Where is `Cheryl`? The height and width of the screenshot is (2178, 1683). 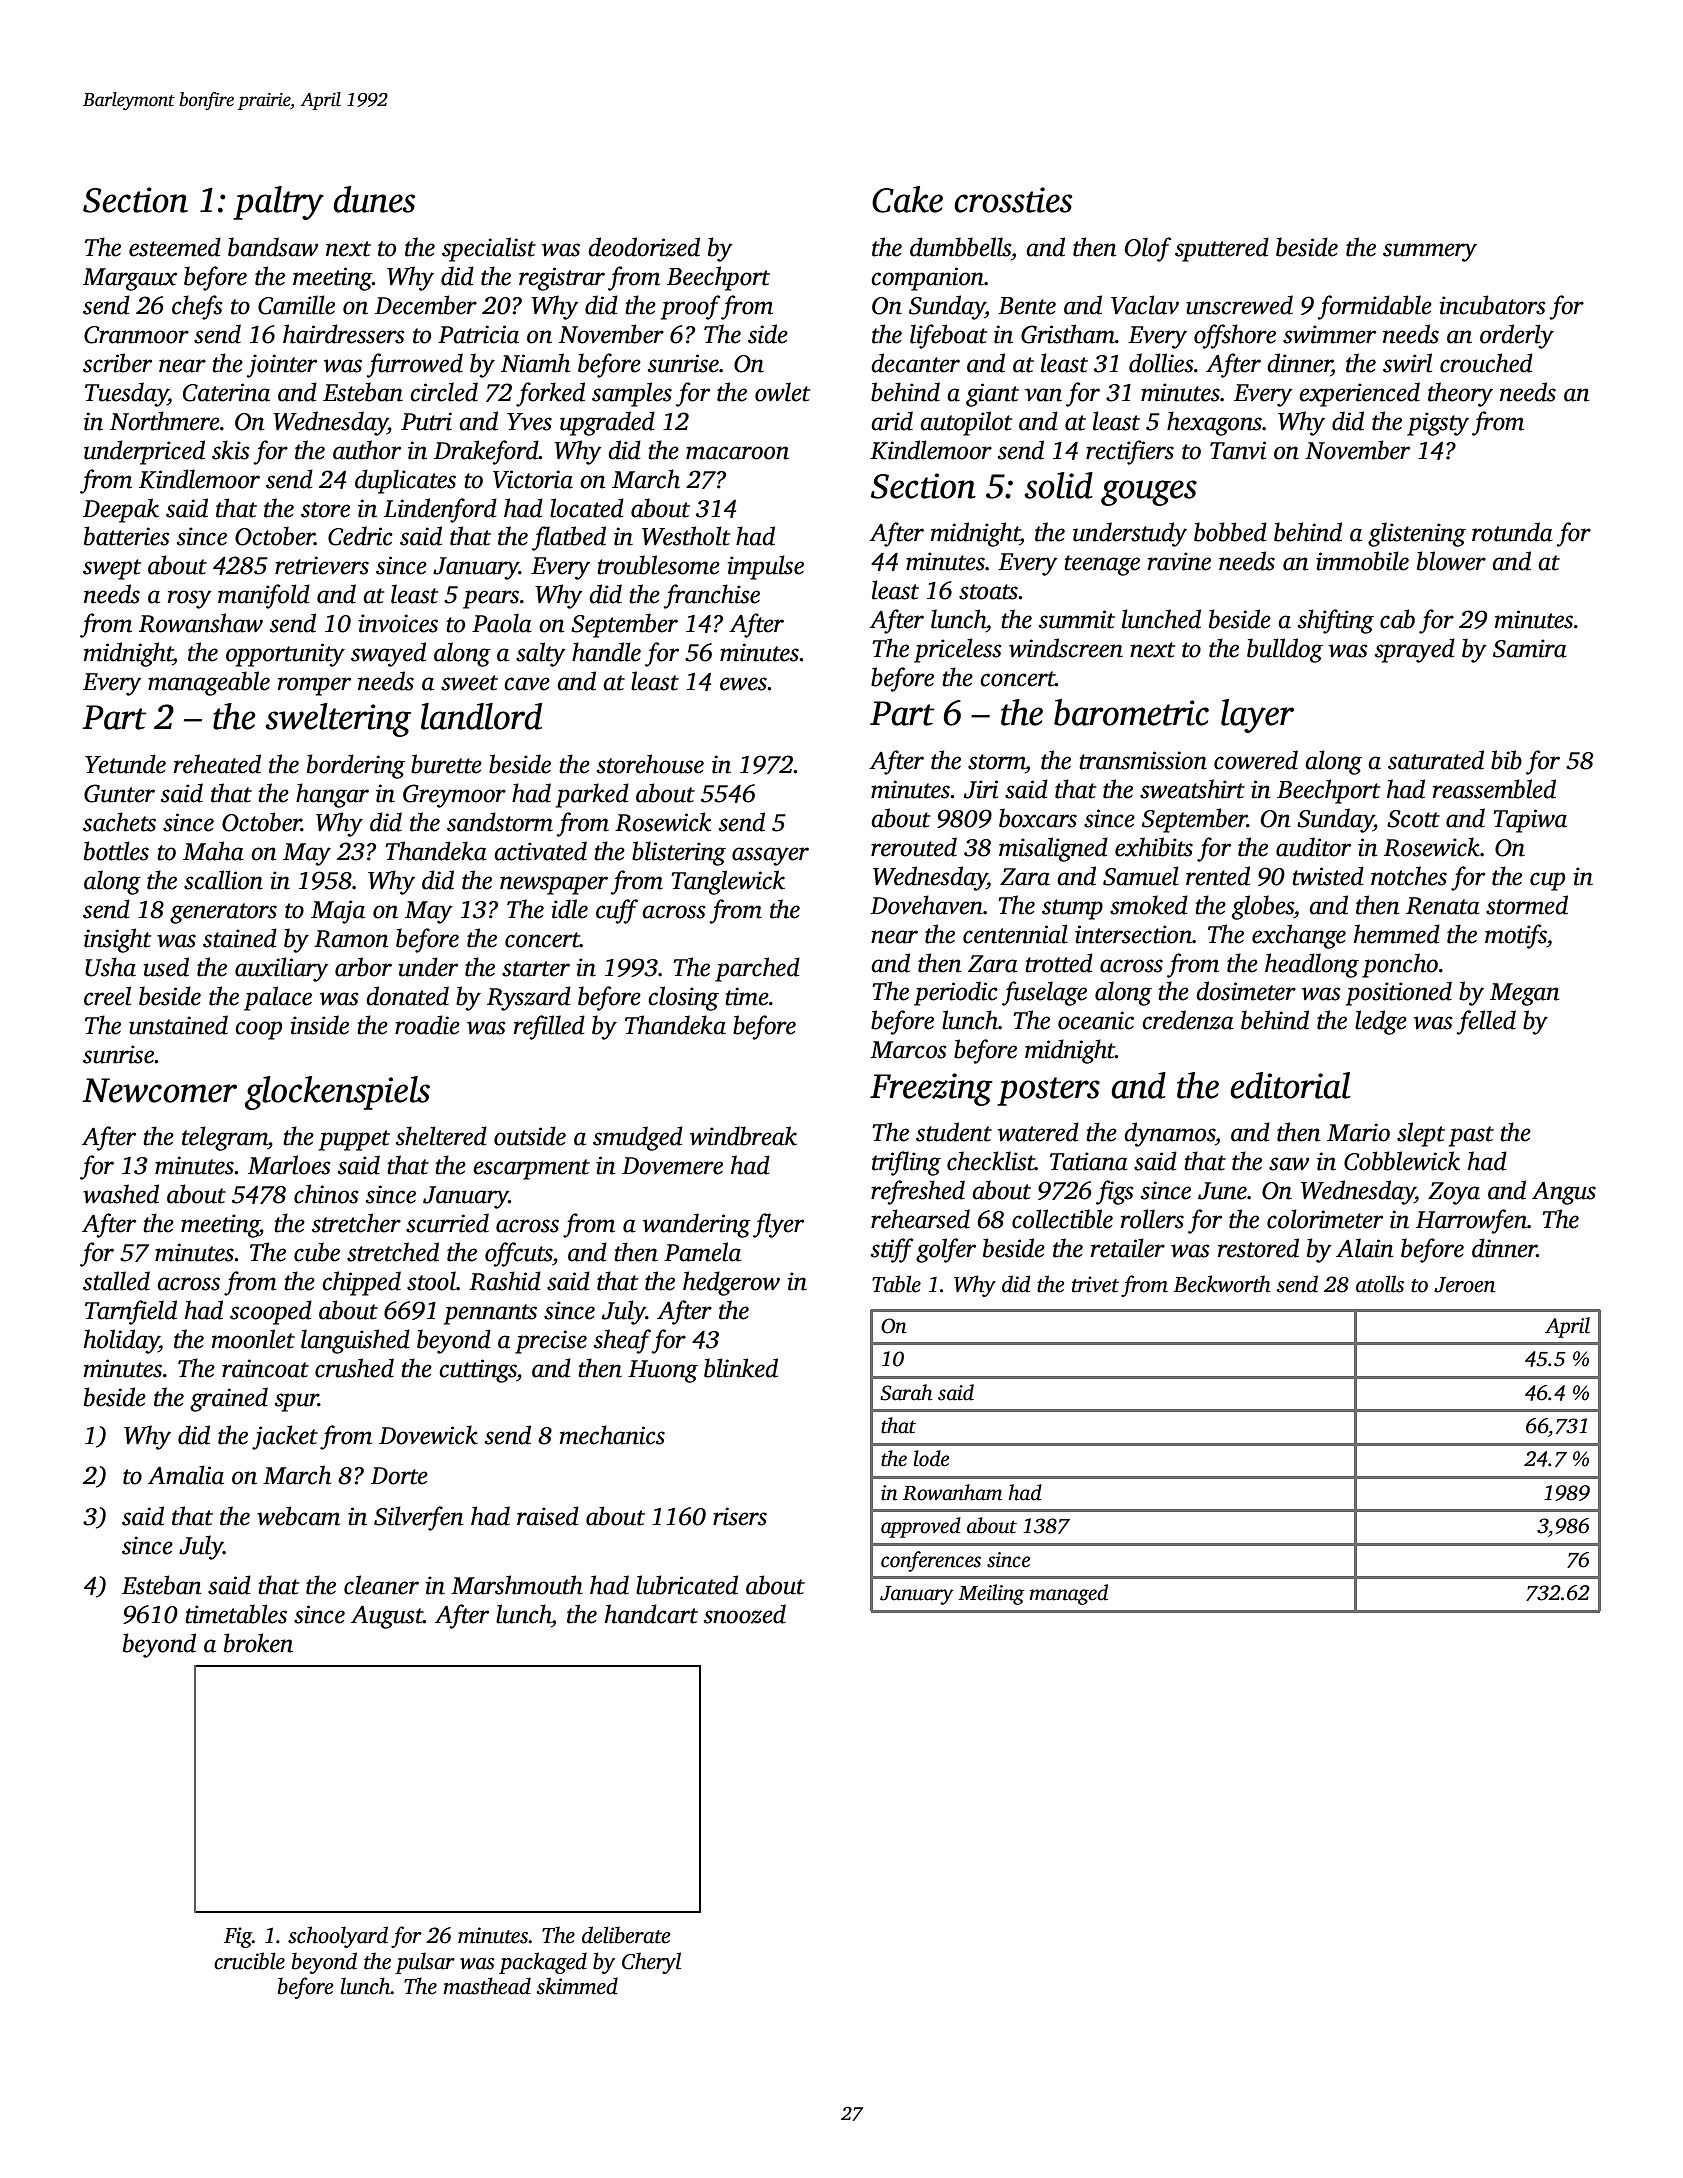
Cheryl is located at coordinates (651, 1963).
